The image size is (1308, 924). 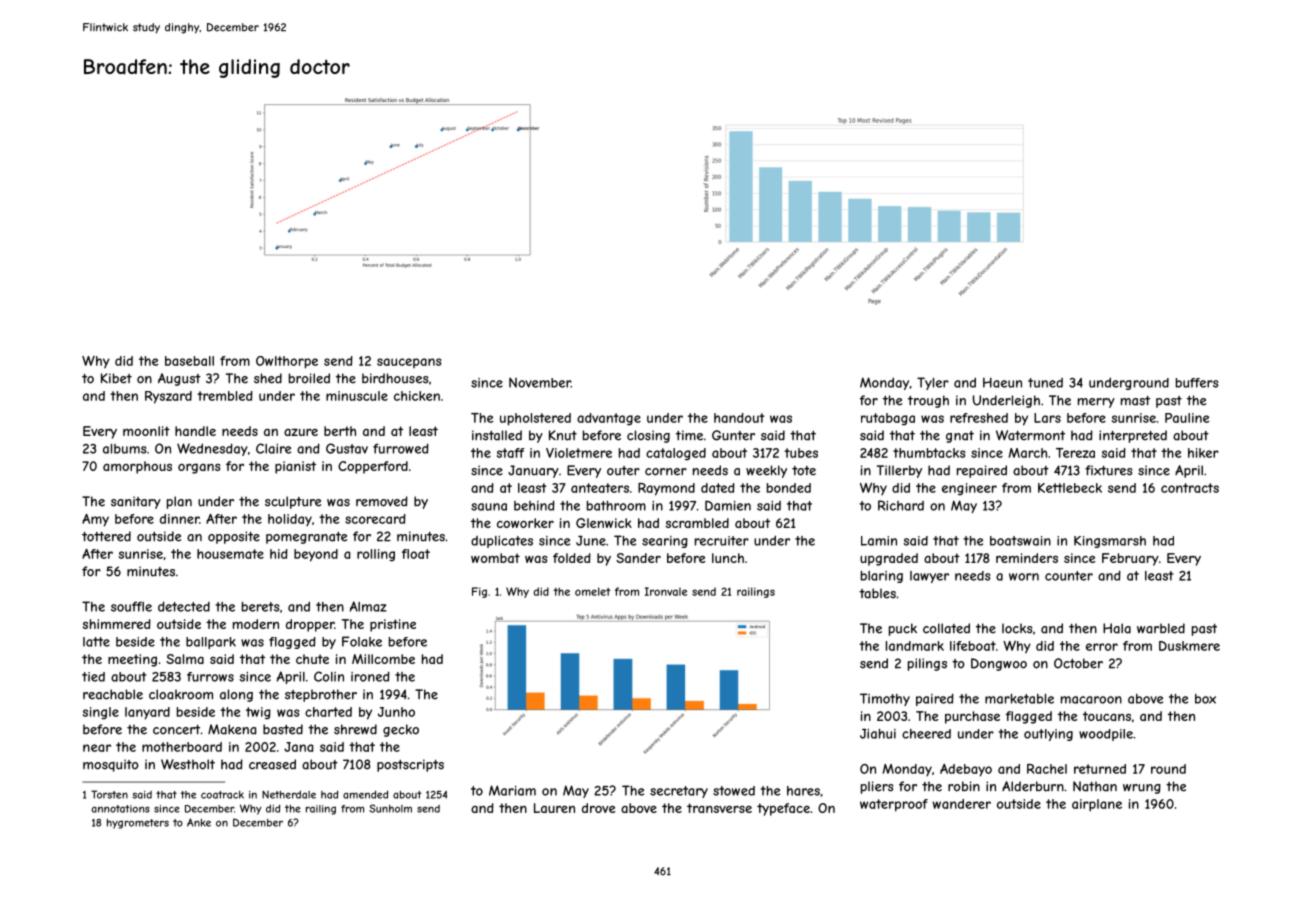 What do you see at coordinates (903, 629) in the screenshot?
I see `puck` at bounding box center [903, 629].
